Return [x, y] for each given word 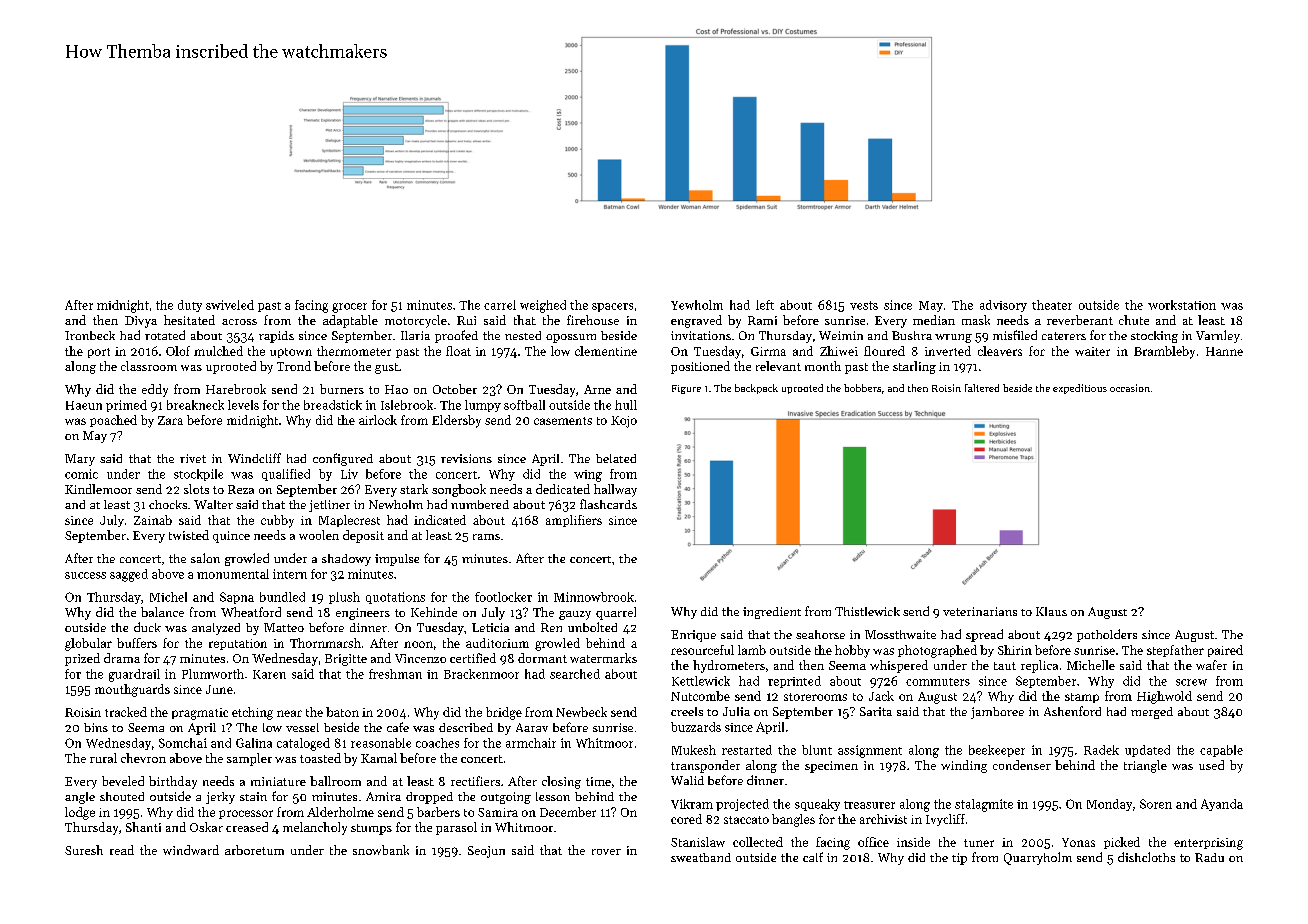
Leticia [490, 627]
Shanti [143, 827]
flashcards [608, 504]
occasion [1130, 388]
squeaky [817, 805]
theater [1052, 305]
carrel [500, 305]
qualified [286, 475]
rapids [276, 337]
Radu [1209, 857]
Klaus [1051, 611]
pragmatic [200, 714]
